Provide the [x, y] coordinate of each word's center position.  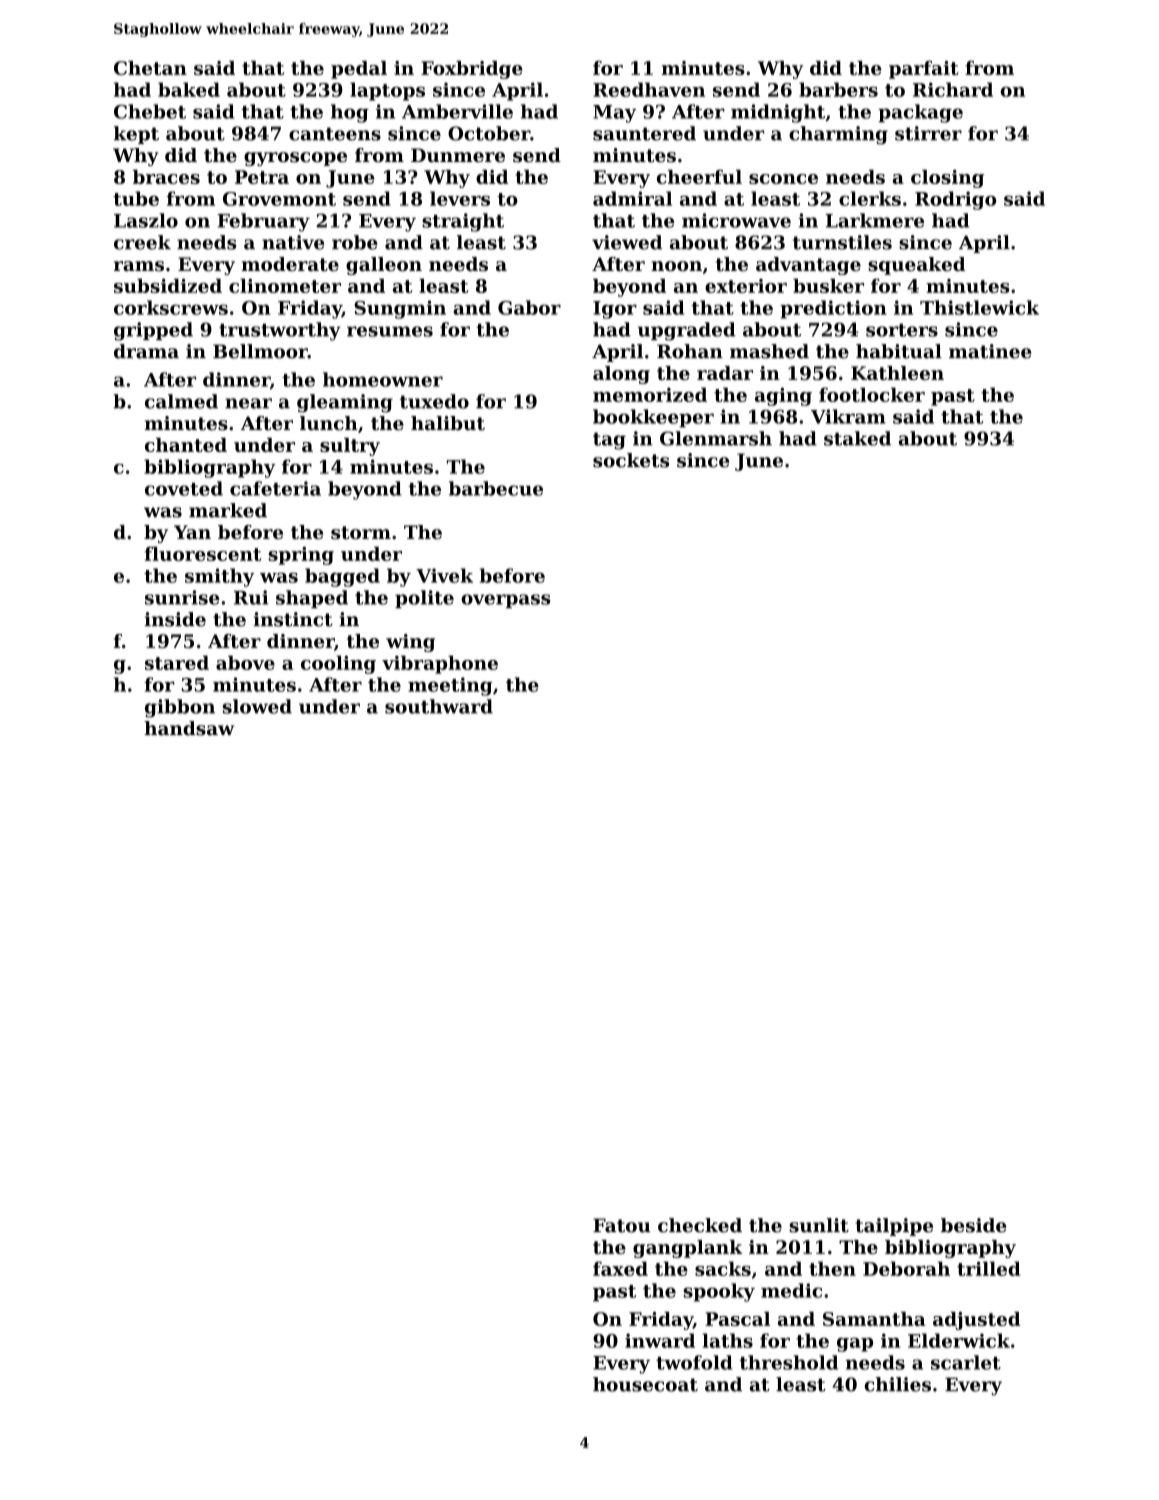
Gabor [529, 307]
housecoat [645, 1384]
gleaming [345, 403]
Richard [953, 89]
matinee [990, 351]
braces [166, 177]
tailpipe [894, 1227]
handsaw [189, 728]
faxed [620, 1268]
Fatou [622, 1225]
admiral [632, 198]
